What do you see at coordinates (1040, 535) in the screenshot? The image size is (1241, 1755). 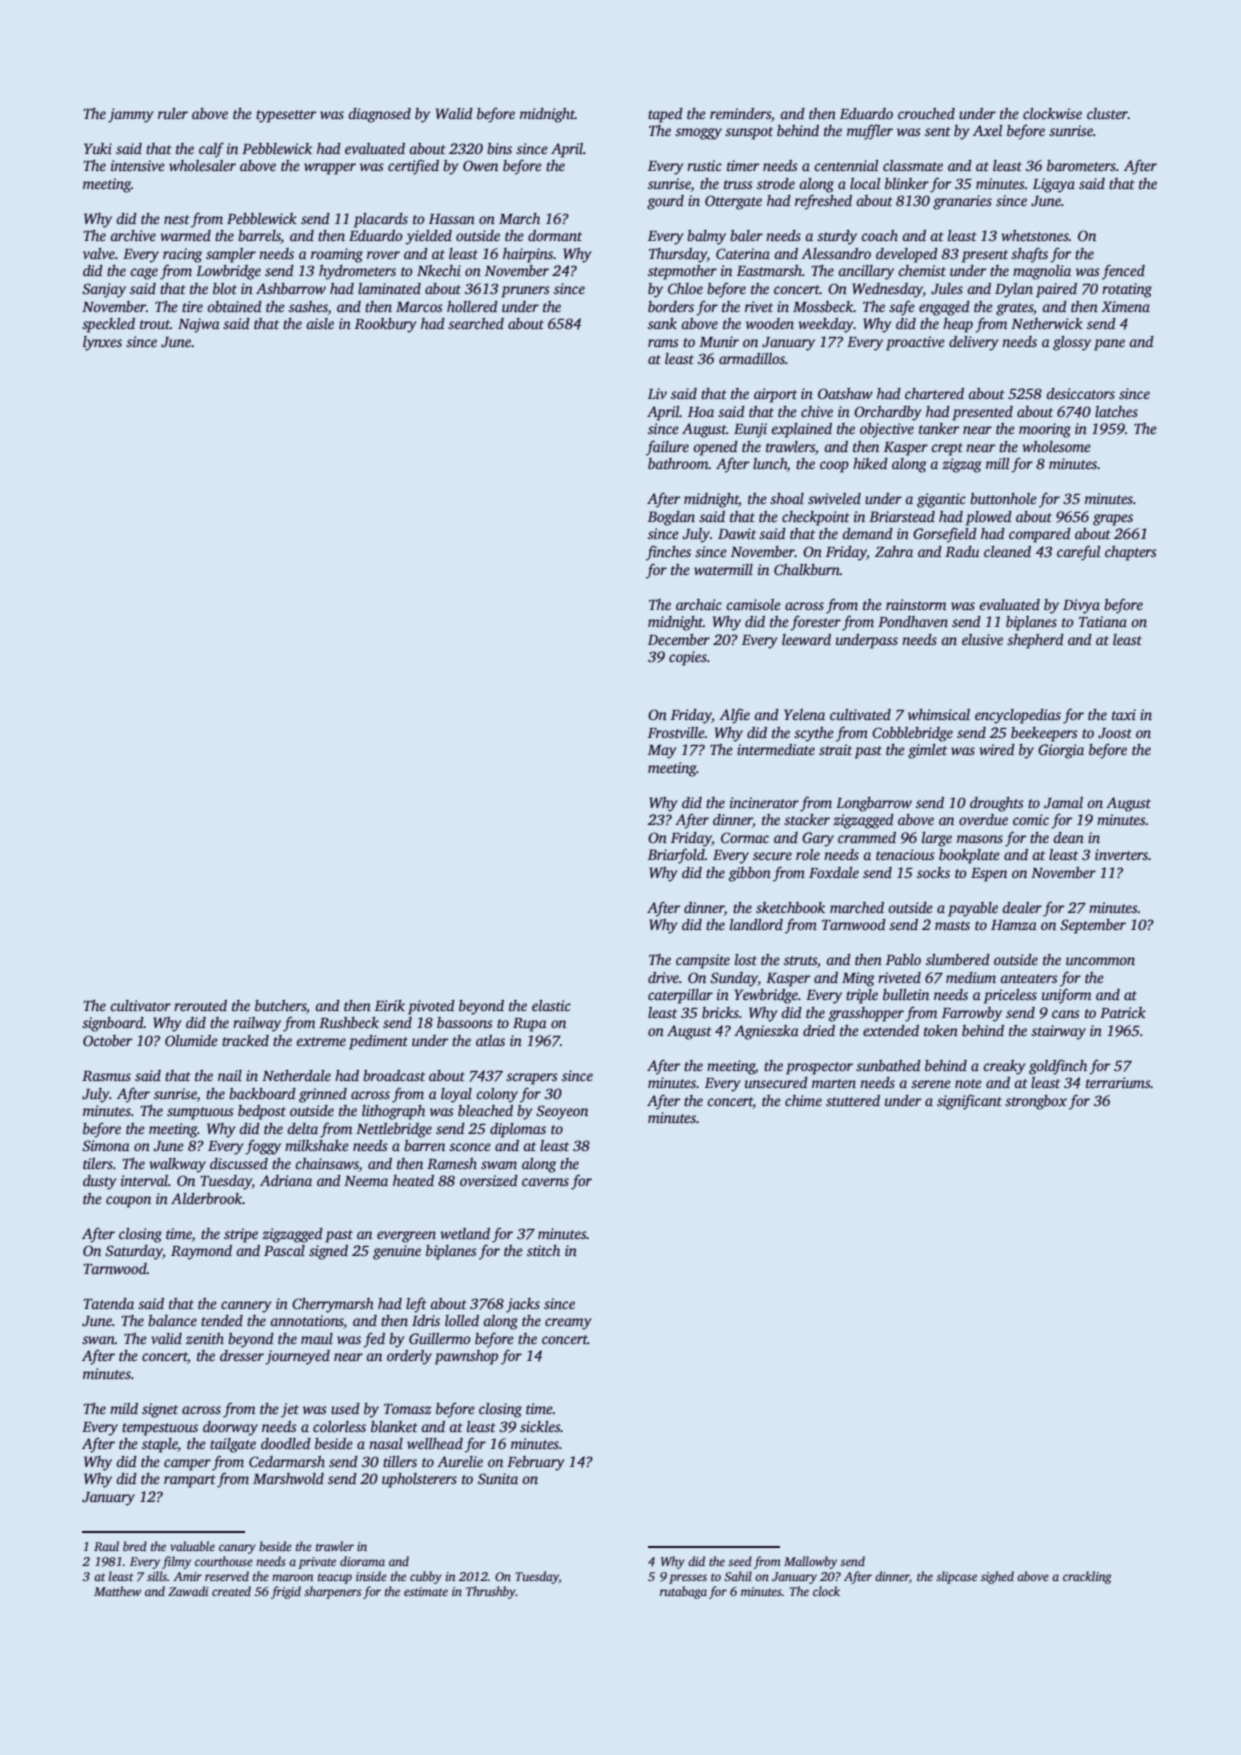 I see `compared` at bounding box center [1040, 535].
